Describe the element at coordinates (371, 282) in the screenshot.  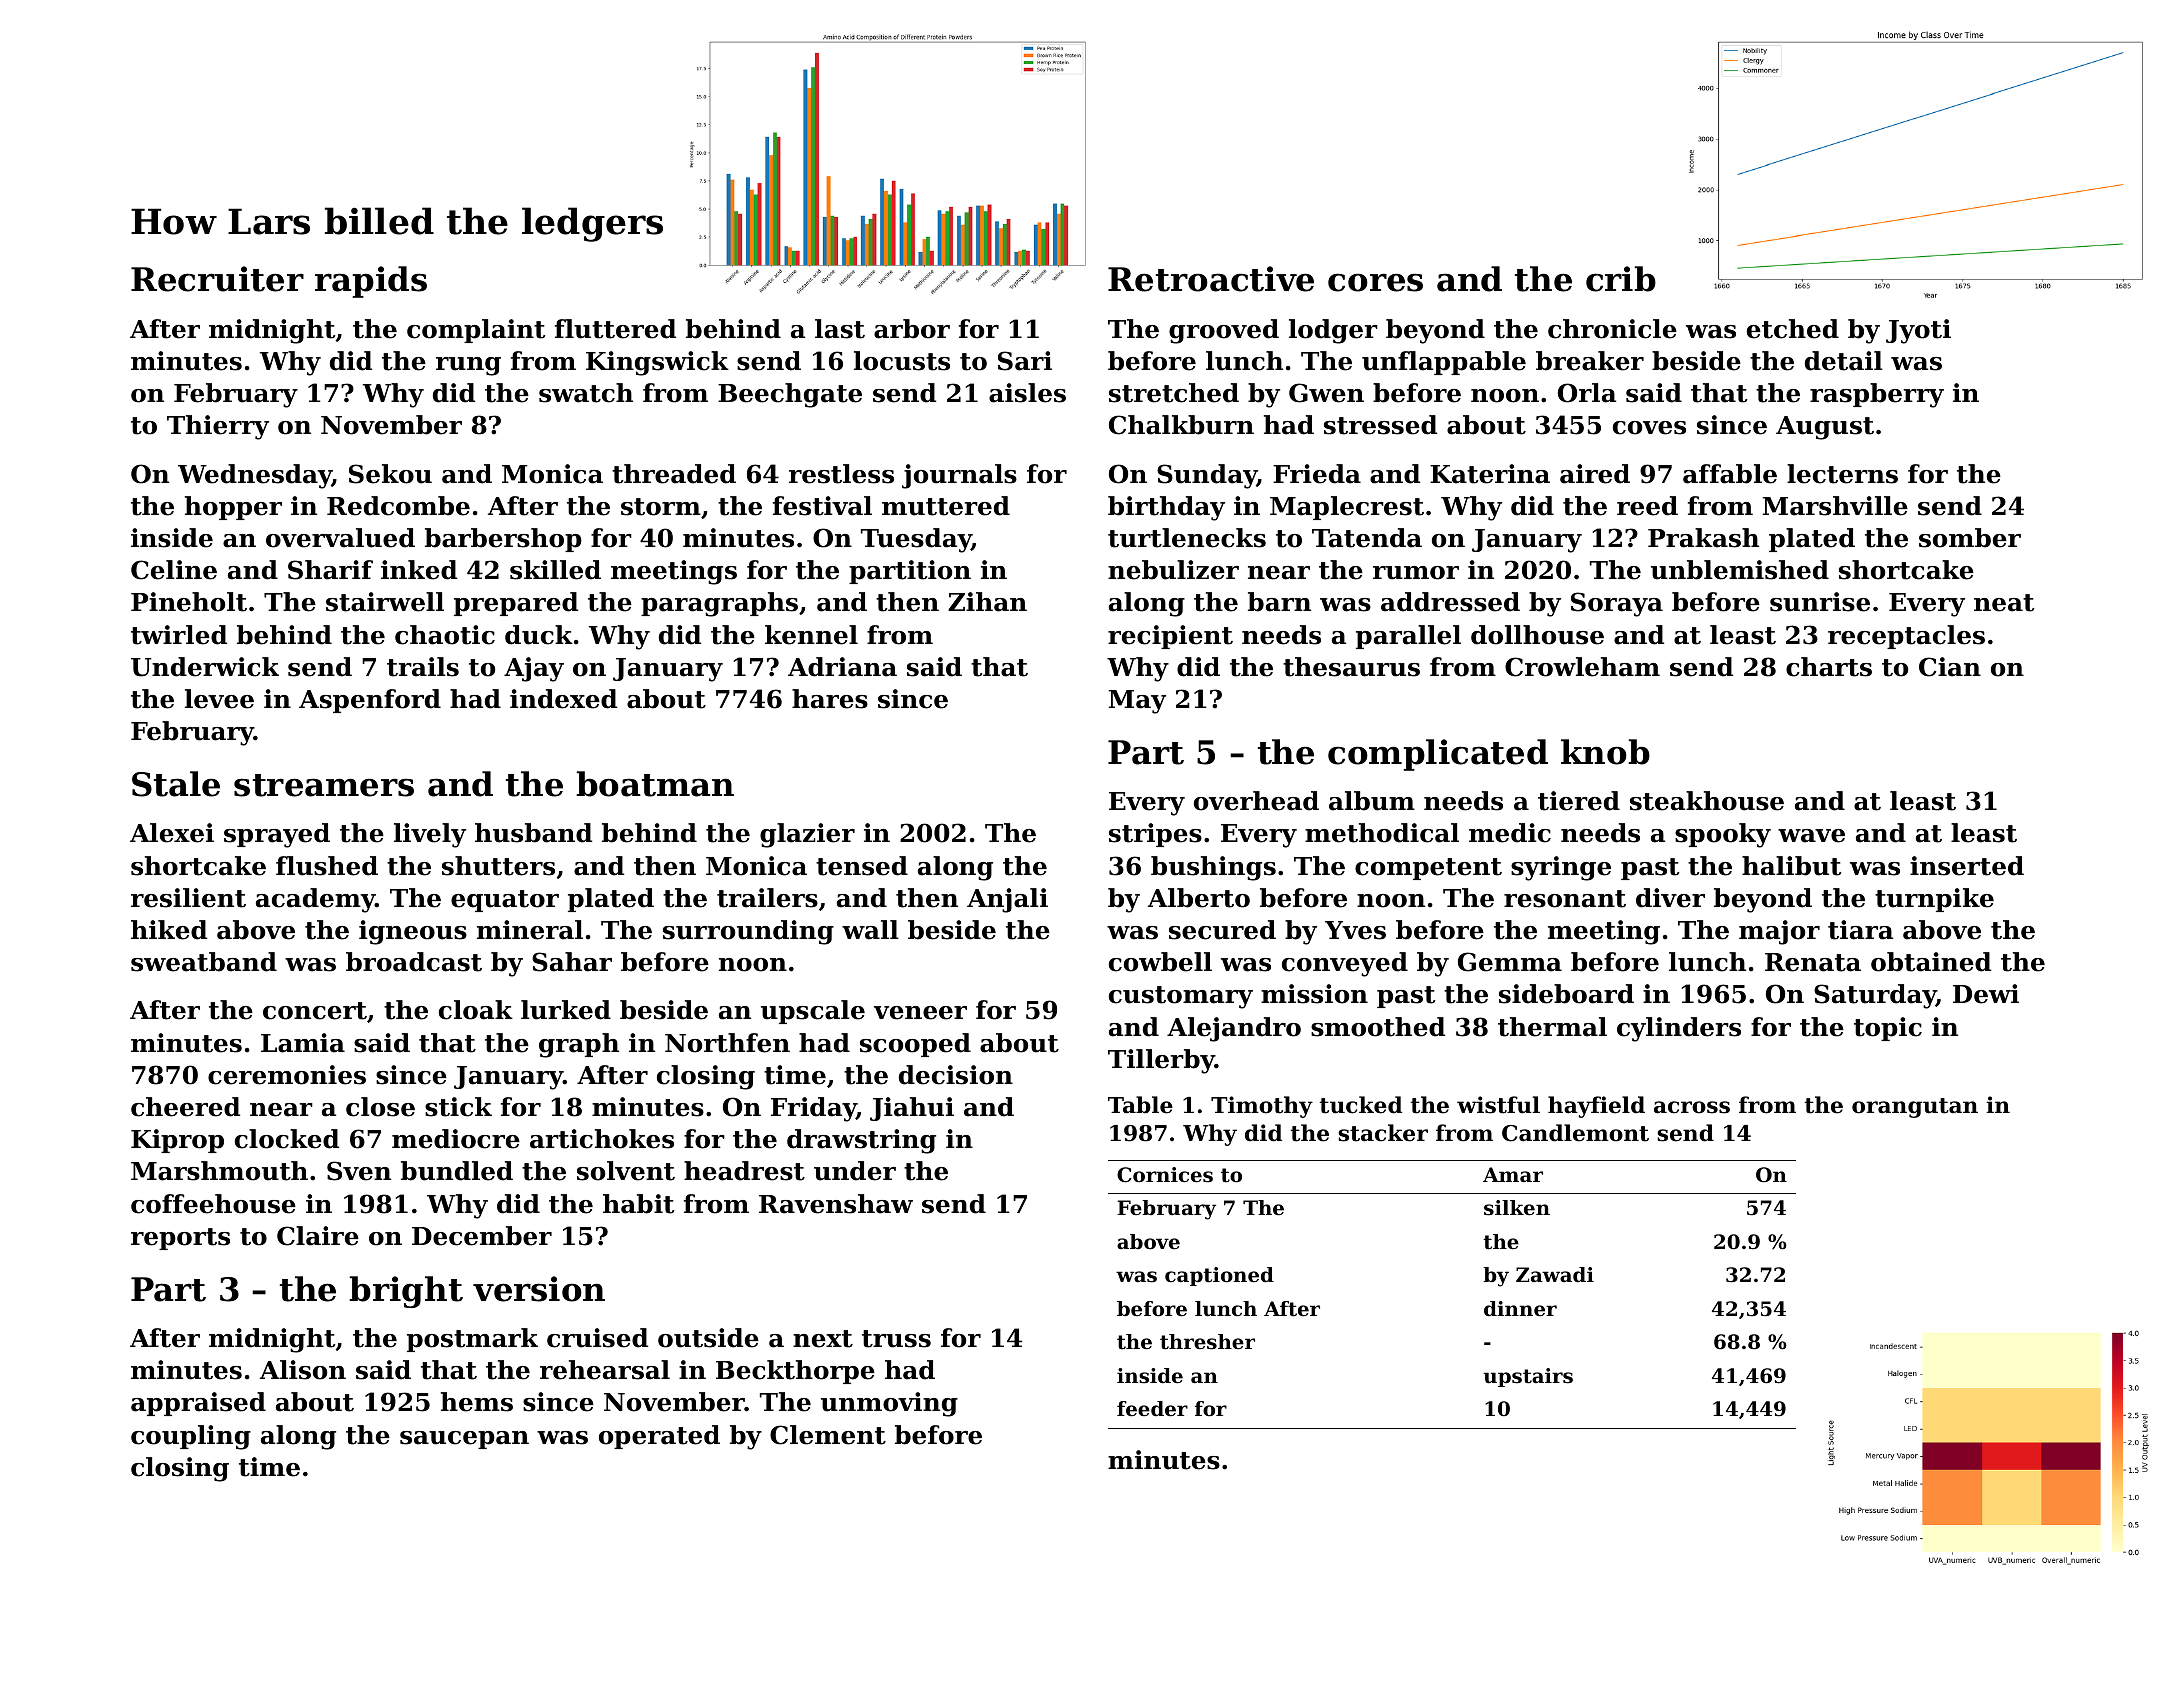
I see `rapids` at that location.
